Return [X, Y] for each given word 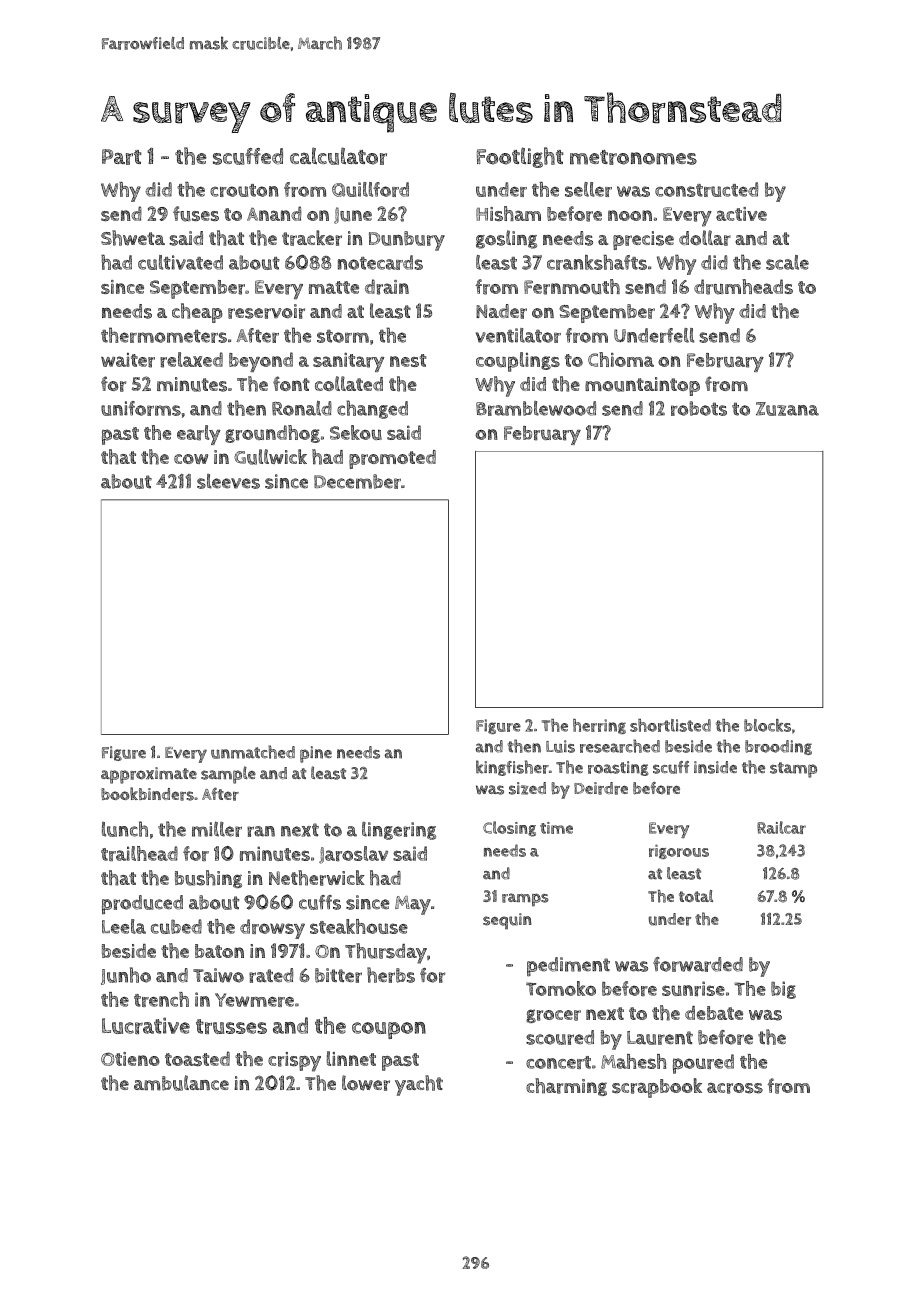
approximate [149, 775]
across [735, 1088]
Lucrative [146, 1025]
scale [787, 262]
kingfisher [512, 768]
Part [122, 157]
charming [566, 1087]
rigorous [679, 851]
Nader [501, 311]
